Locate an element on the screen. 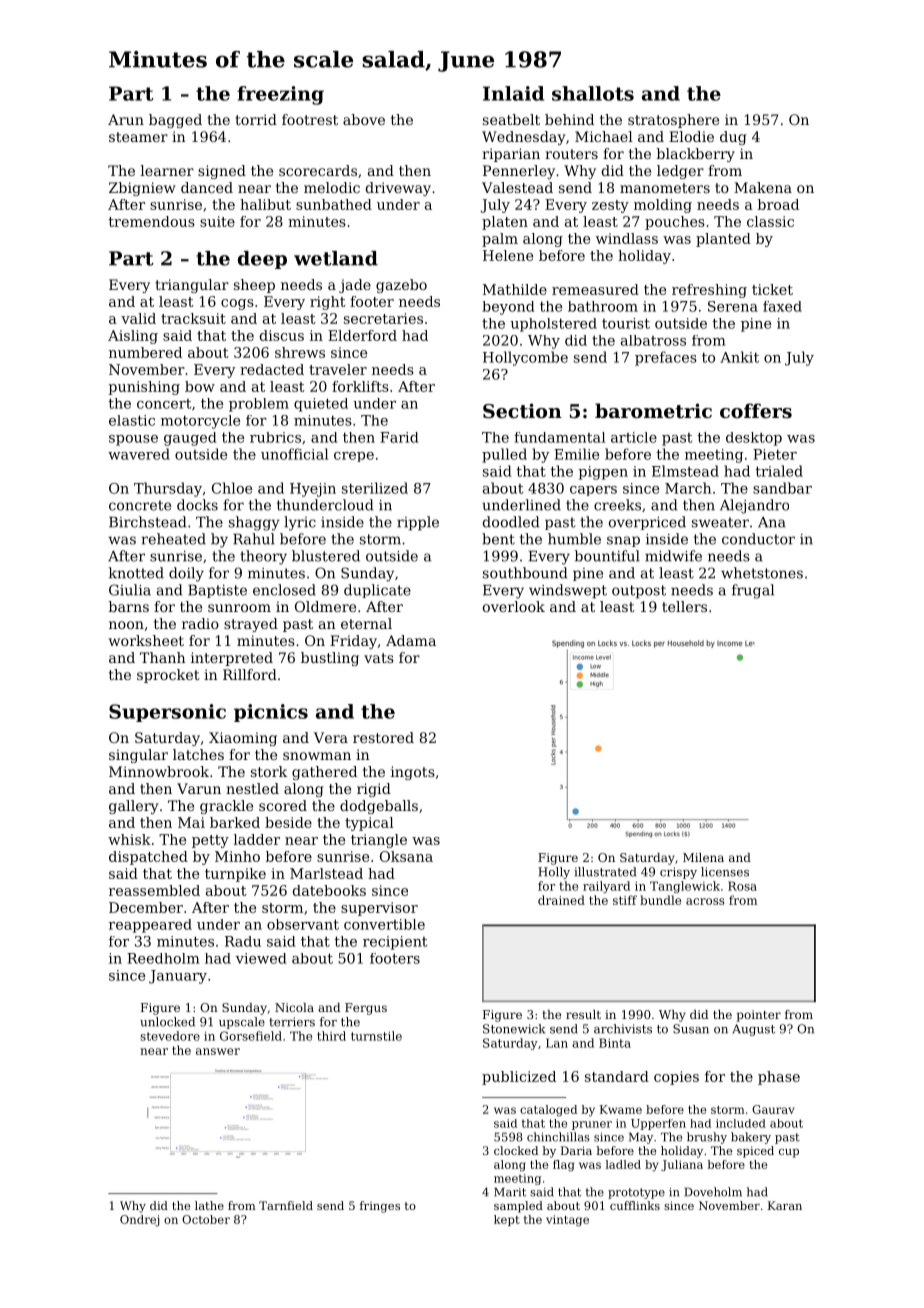  albatross is located at coordinates (653, 340).
